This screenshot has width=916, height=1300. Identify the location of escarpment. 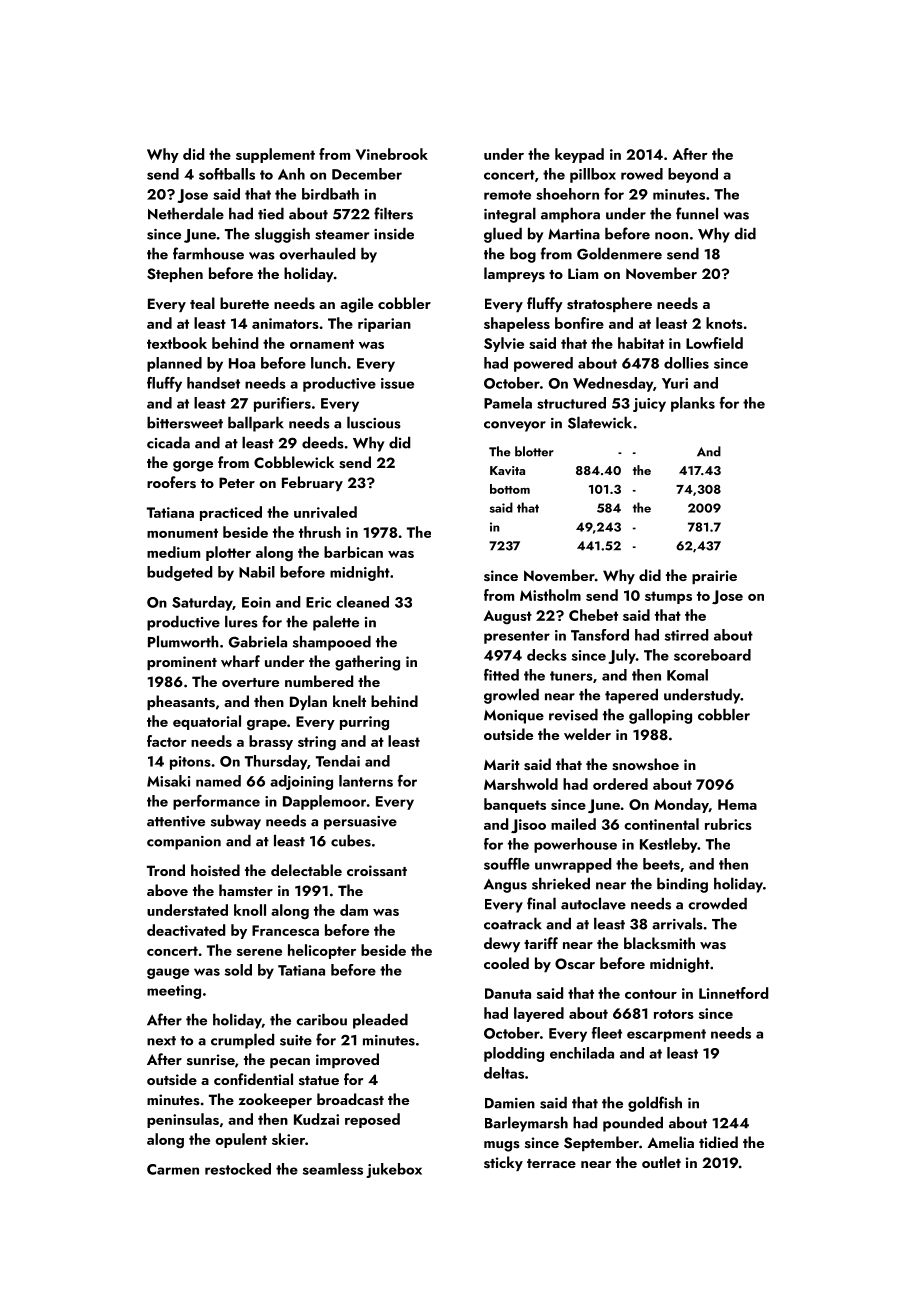
(666, 1035).
